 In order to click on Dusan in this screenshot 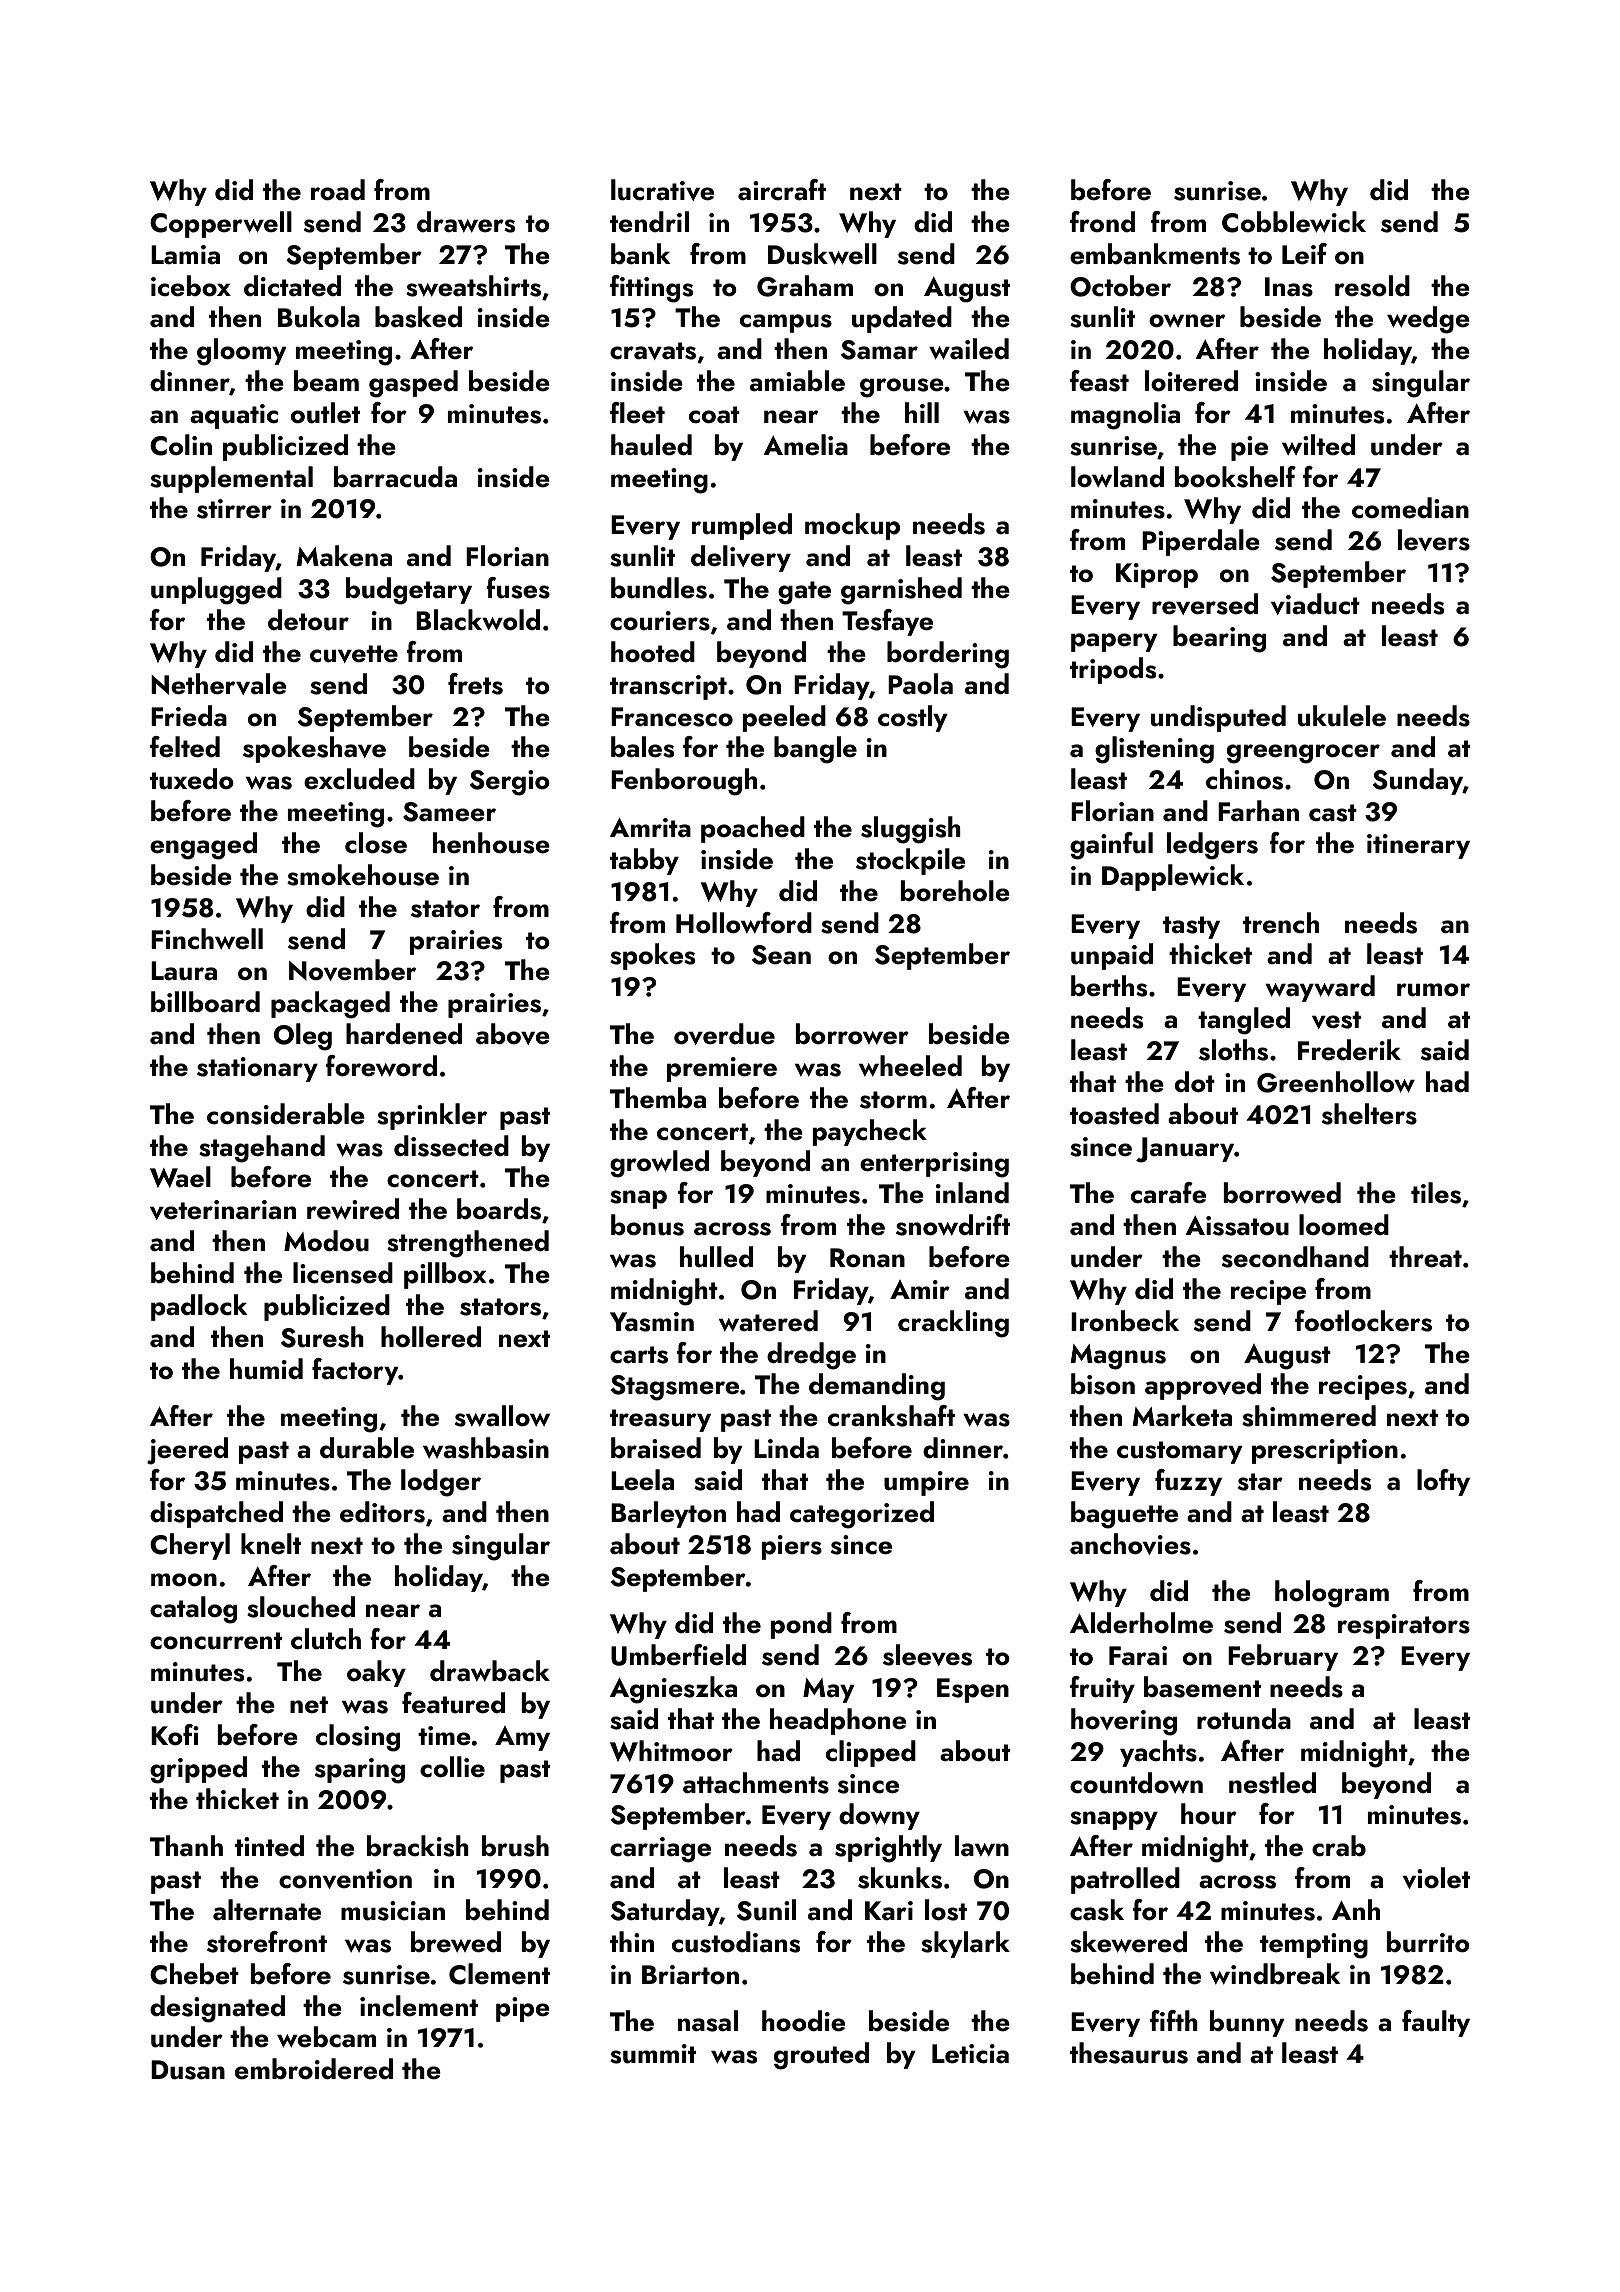, I will do `click(188, 2070)`.
